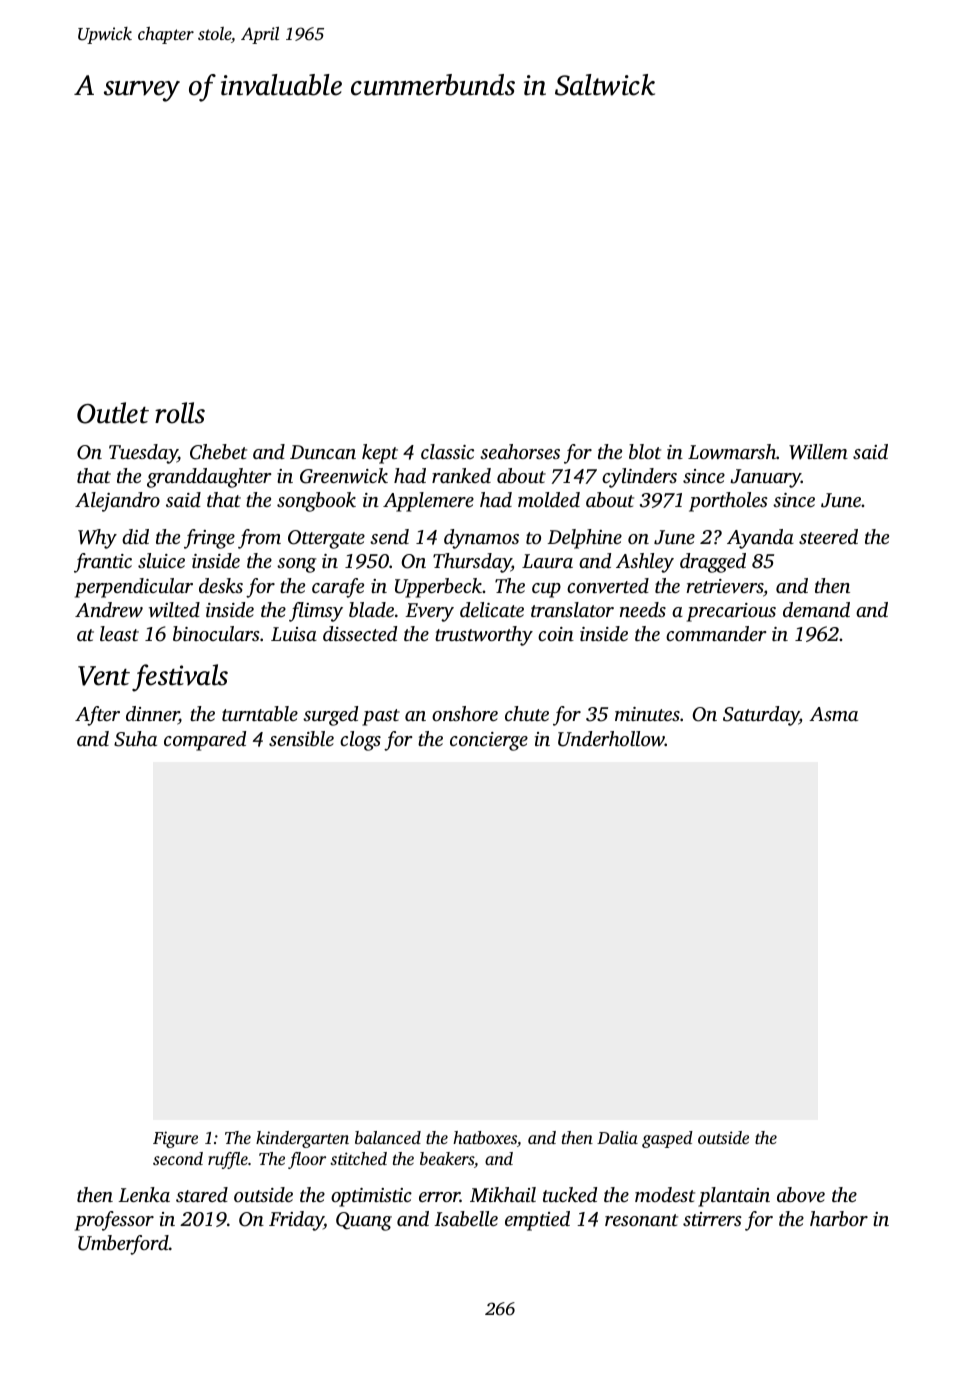 The image size is (971, 1379). What do you see at coordinates (818, 452) in the screenshot?
I see `Willem` at bounding box center [818, 452].
